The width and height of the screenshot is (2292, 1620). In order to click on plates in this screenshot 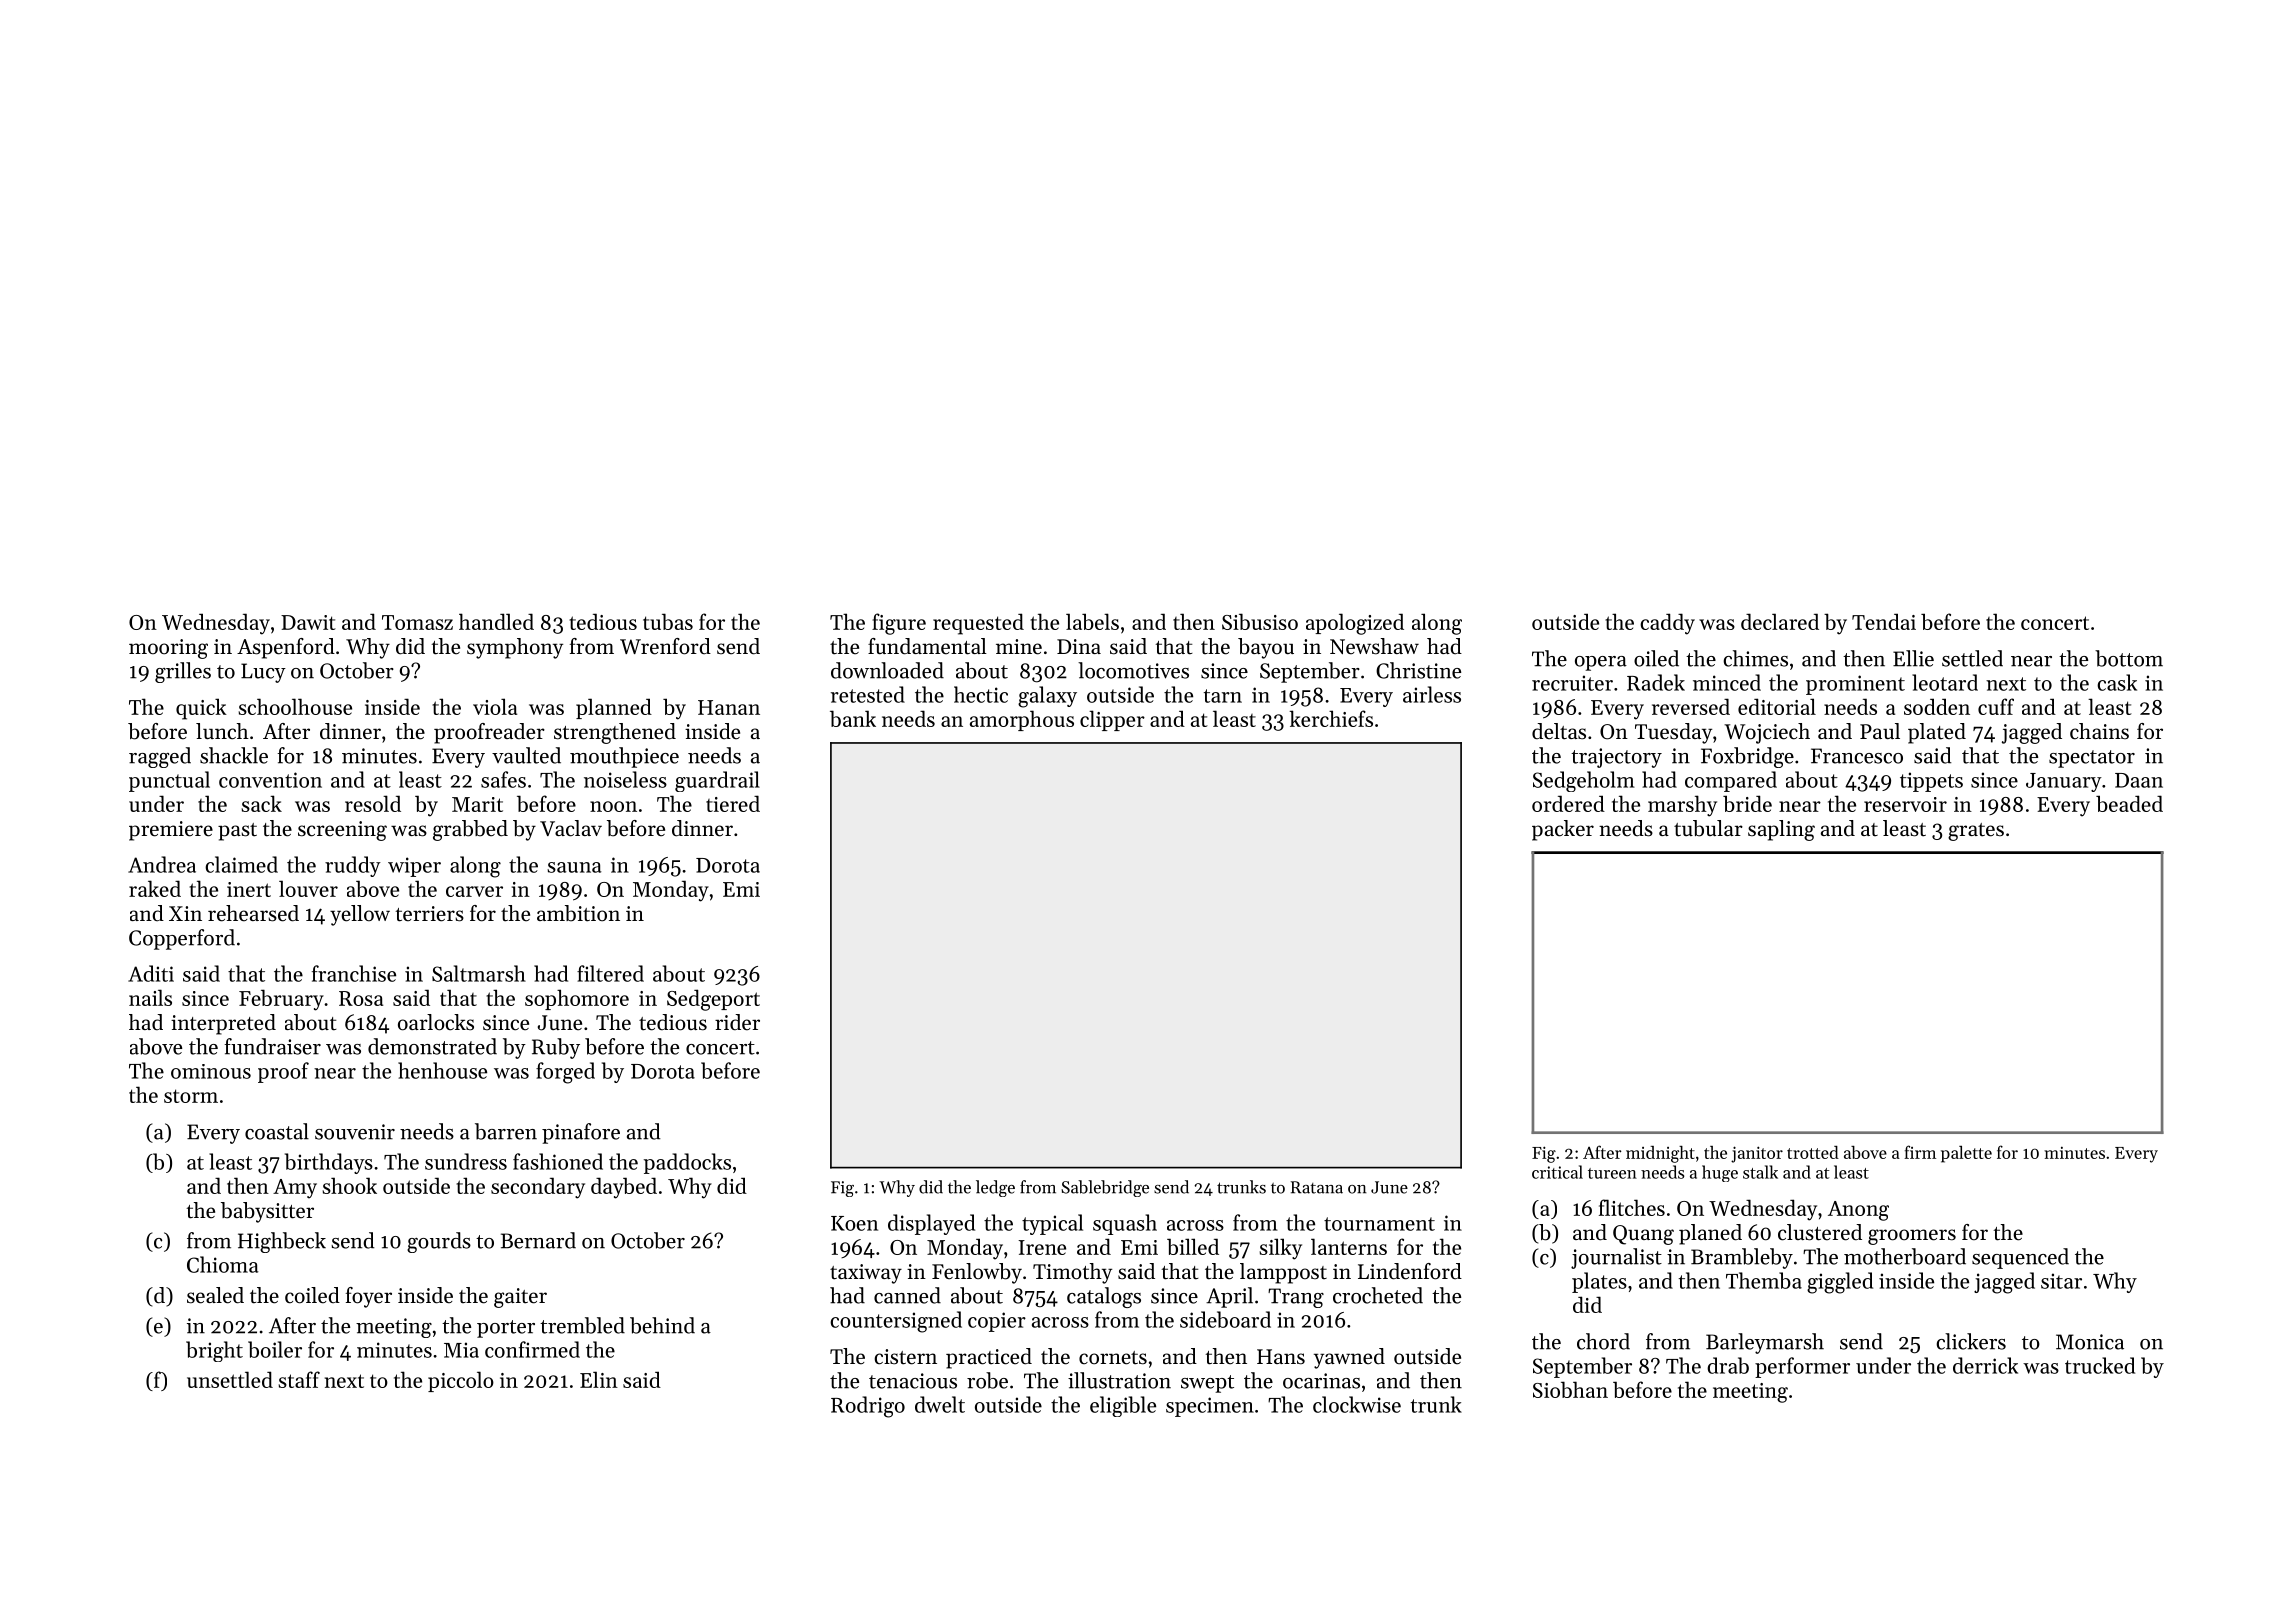, I will do `click(1599, 1282)`.
